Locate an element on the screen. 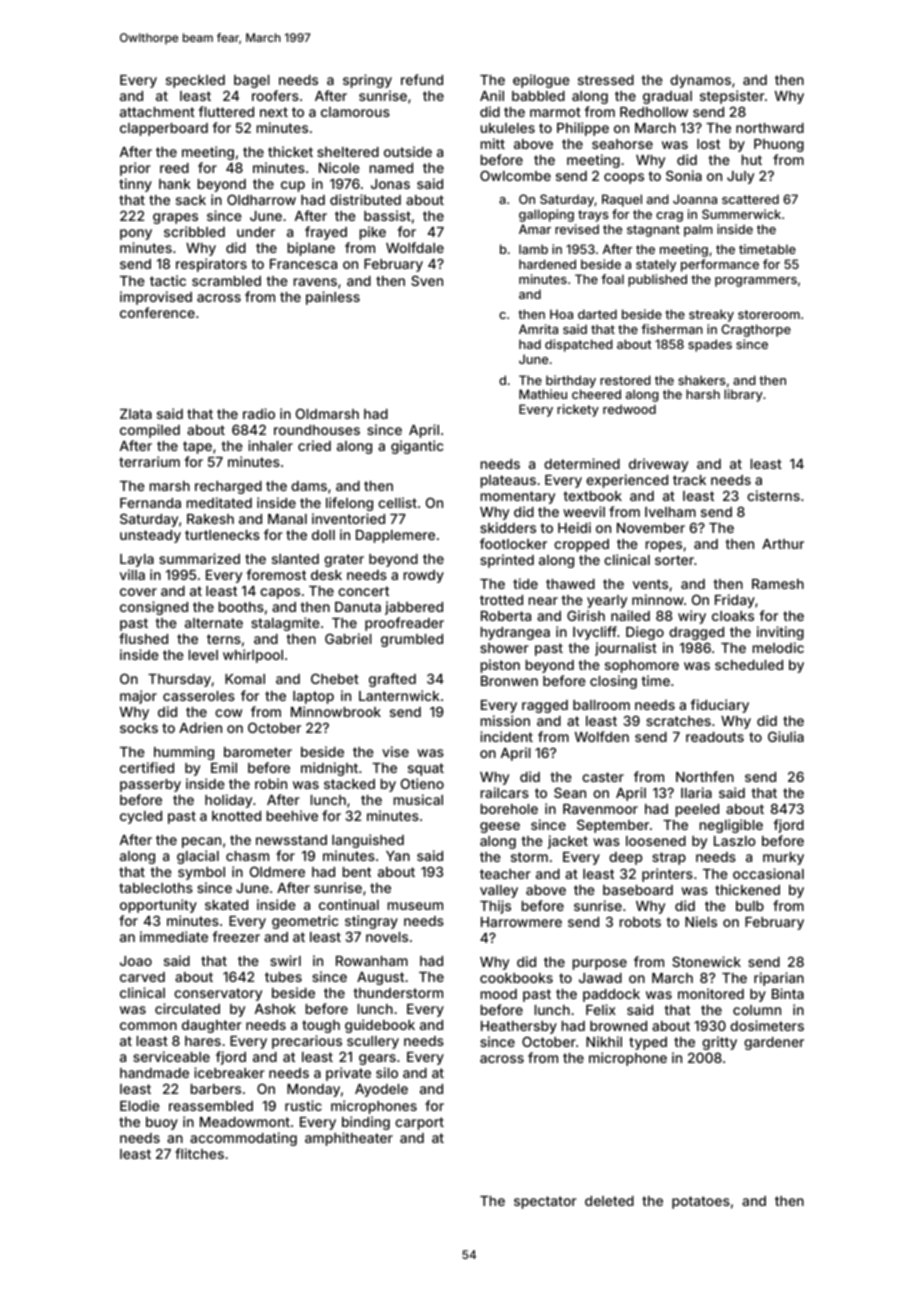 The image size is (924, 1308). speckled is located at coordinates (195, 81).
